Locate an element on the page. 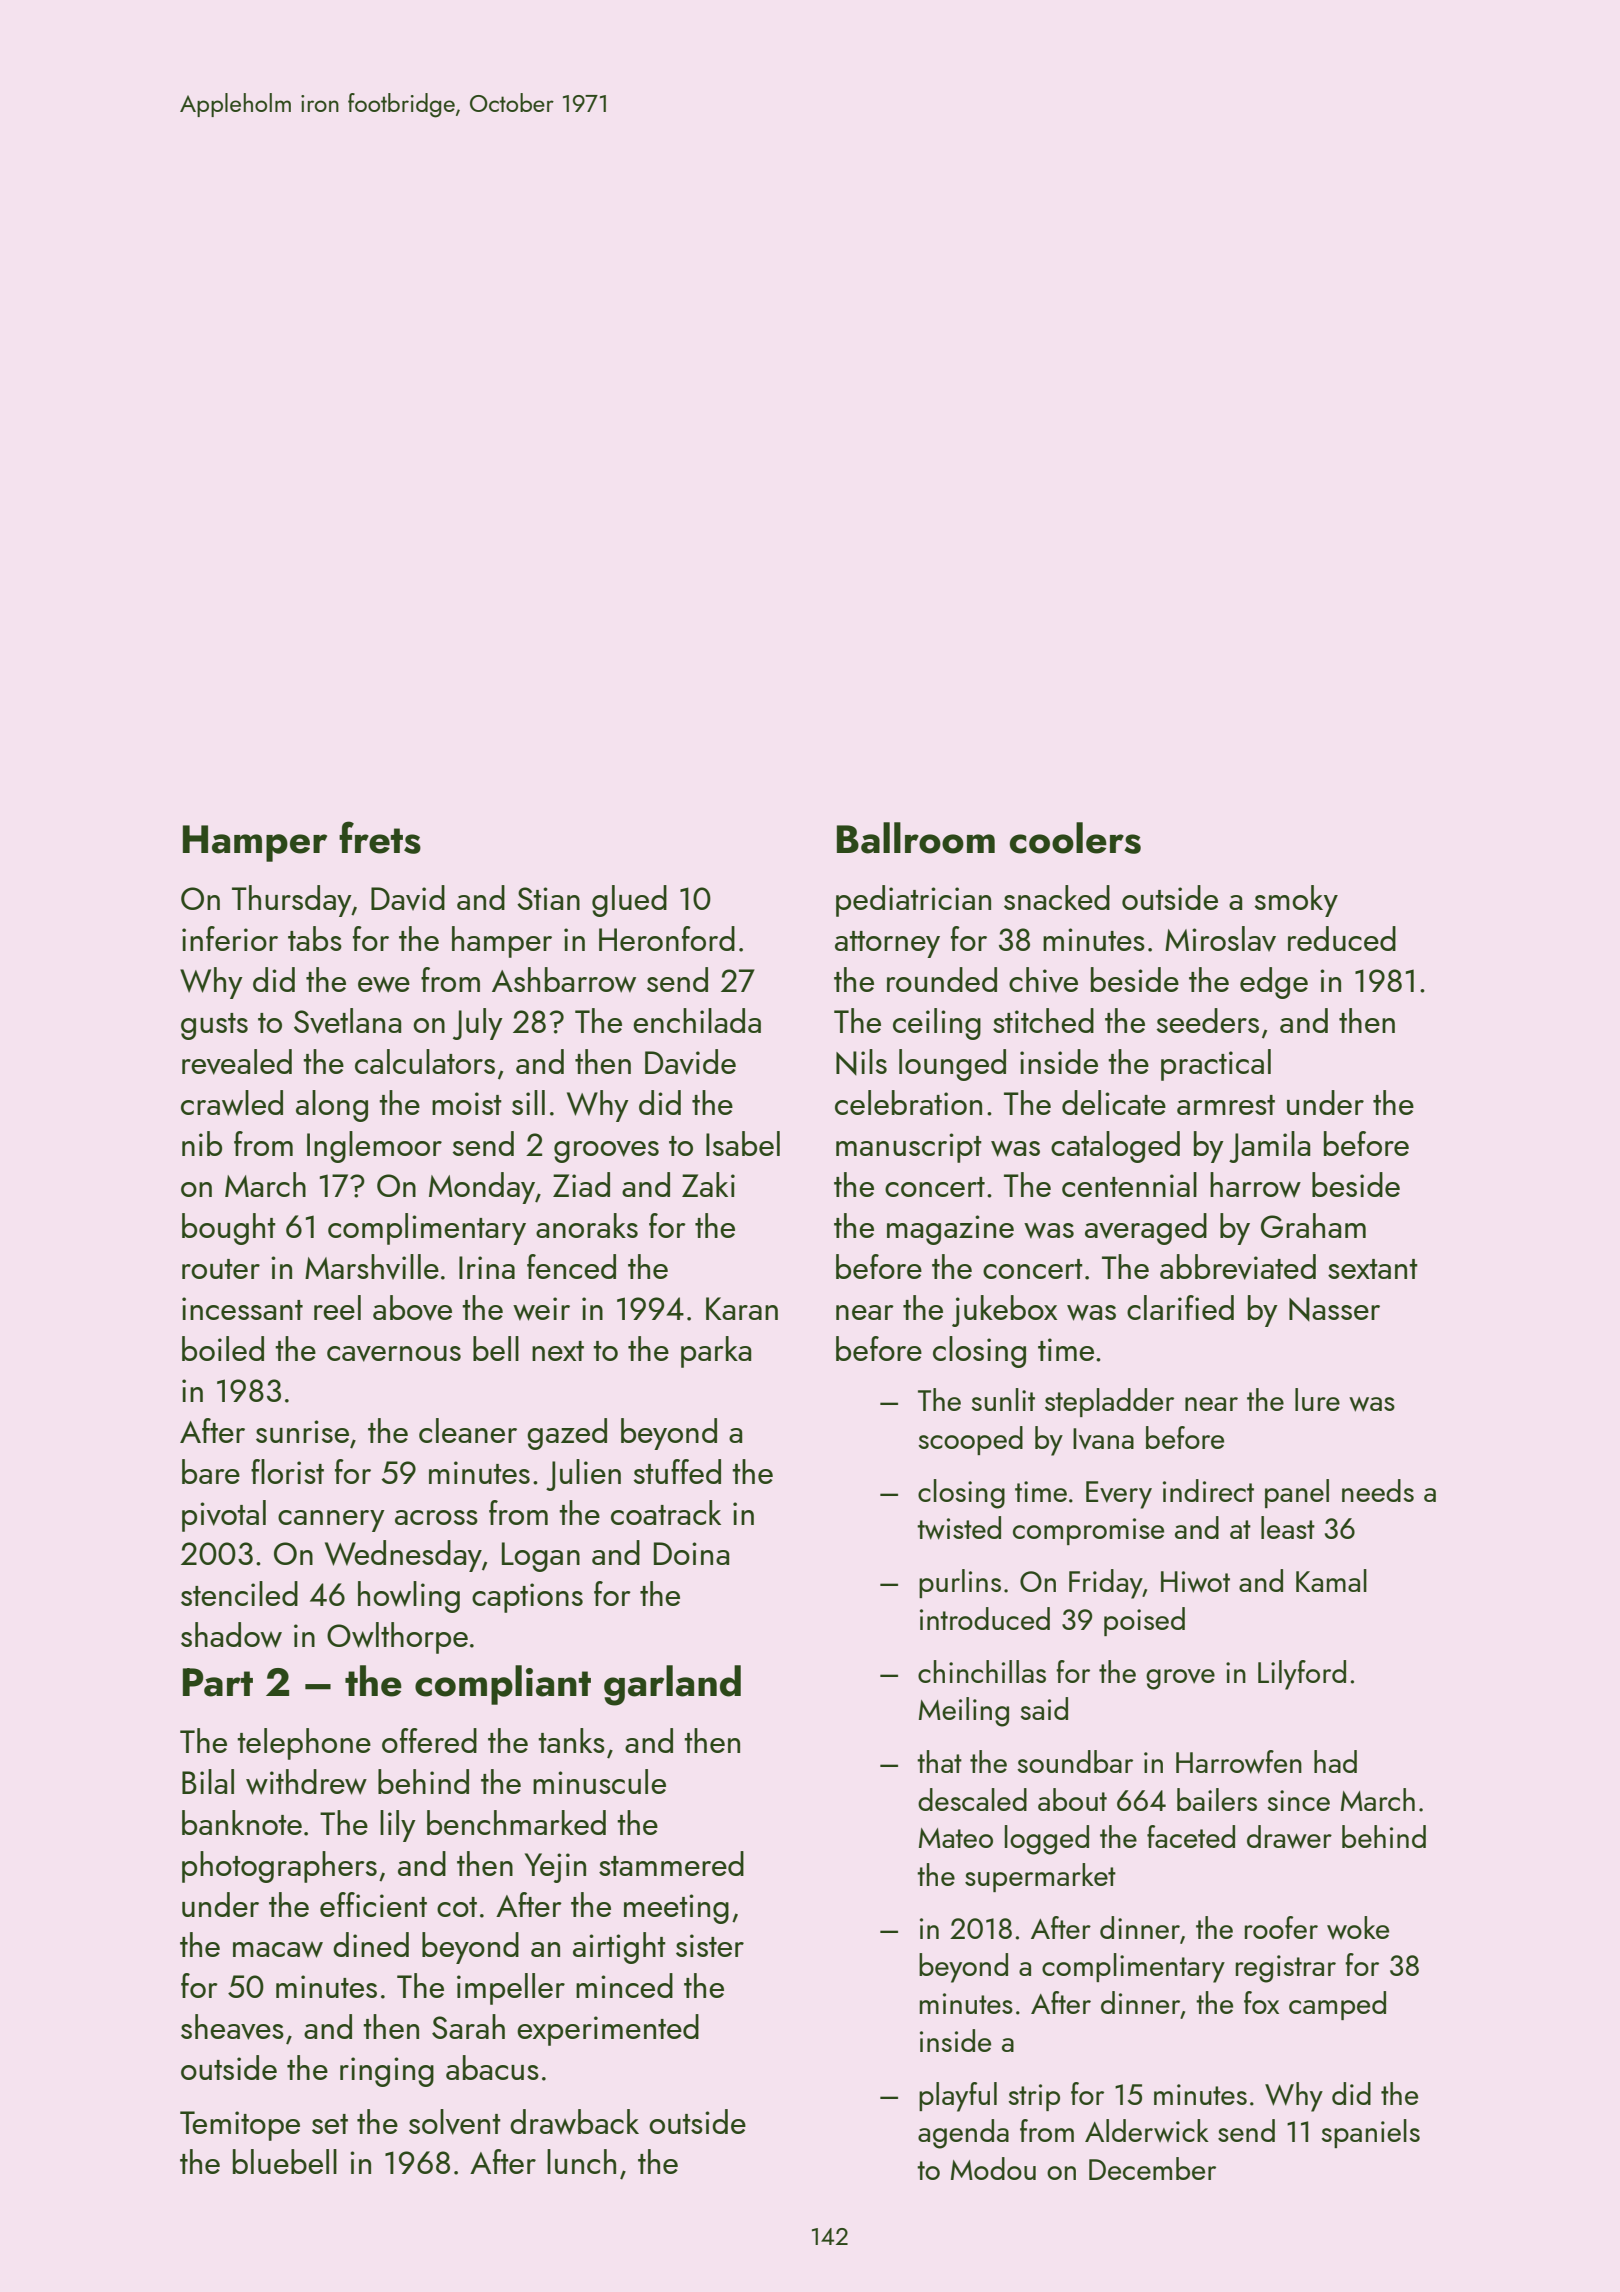 The image size is (1620, 2292). Isabel is located at coordinates (743, 1143).
